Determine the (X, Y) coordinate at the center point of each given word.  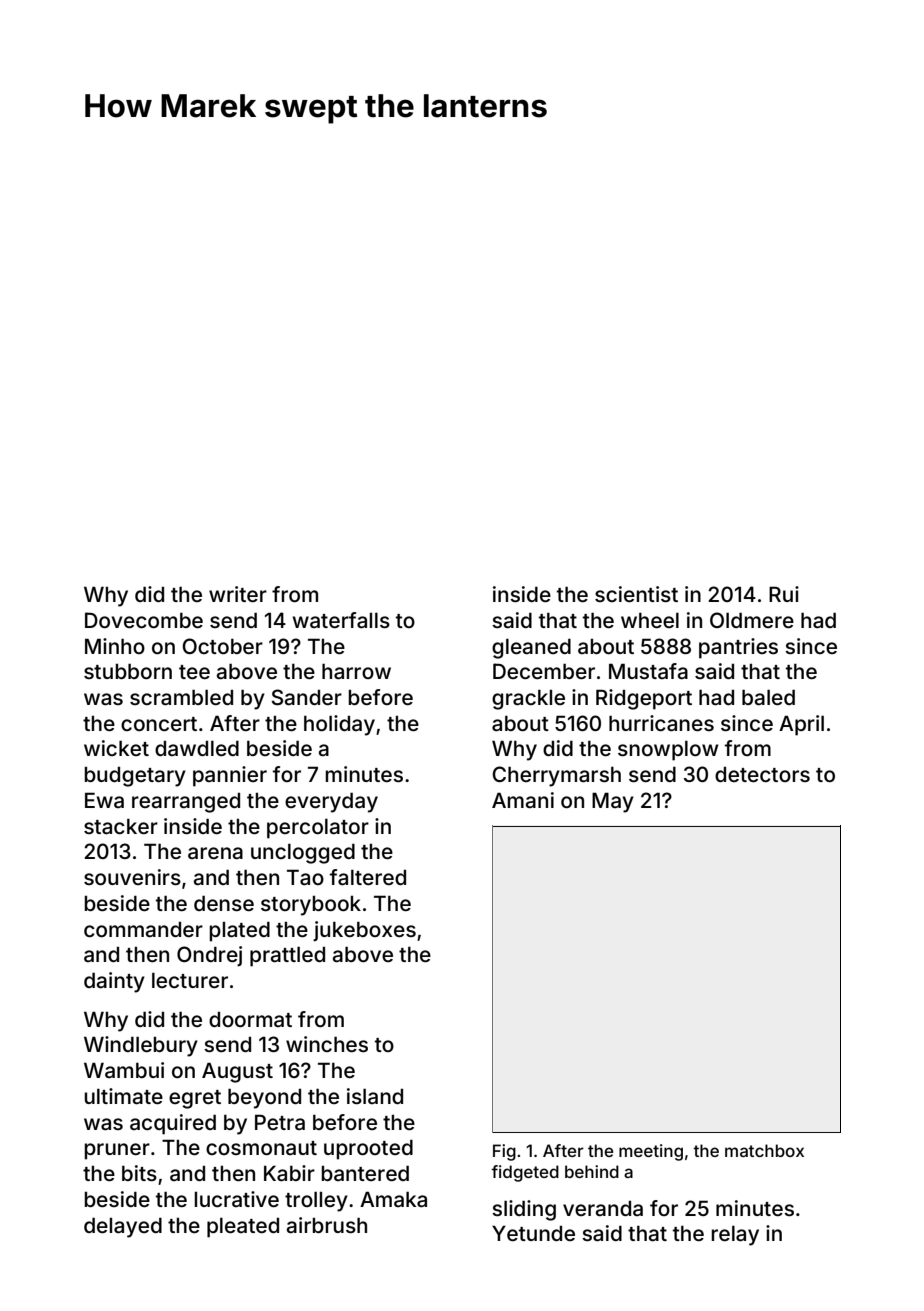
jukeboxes (364, 931)
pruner (117, 1151)
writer (238, 594)
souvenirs (132, 877)
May (613, 802)
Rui (784, 594)
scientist (636, 594)
